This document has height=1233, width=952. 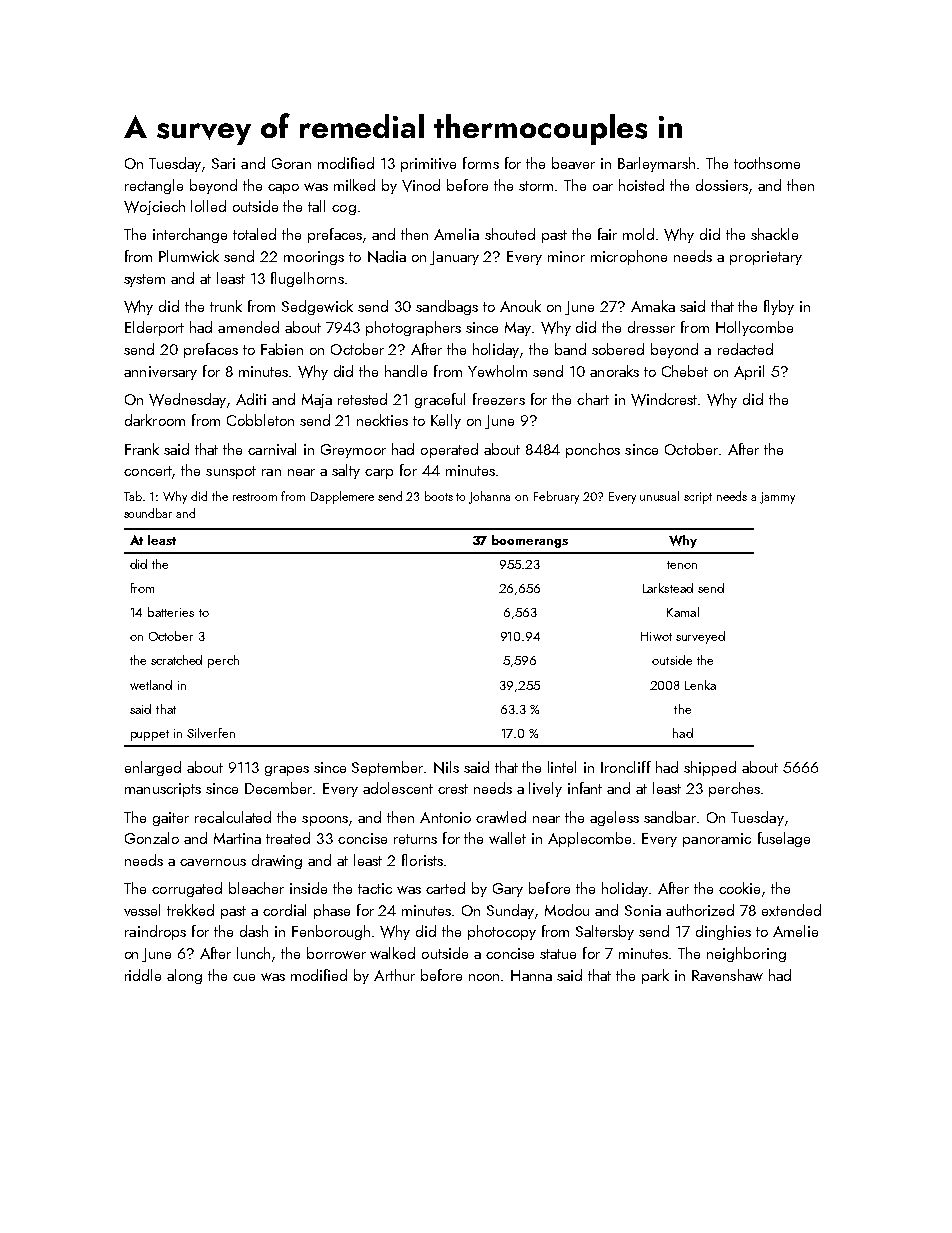 What do you see at coordinates (150, 735) in the document?
I see `puppet` at bounding box center [150, 735].
